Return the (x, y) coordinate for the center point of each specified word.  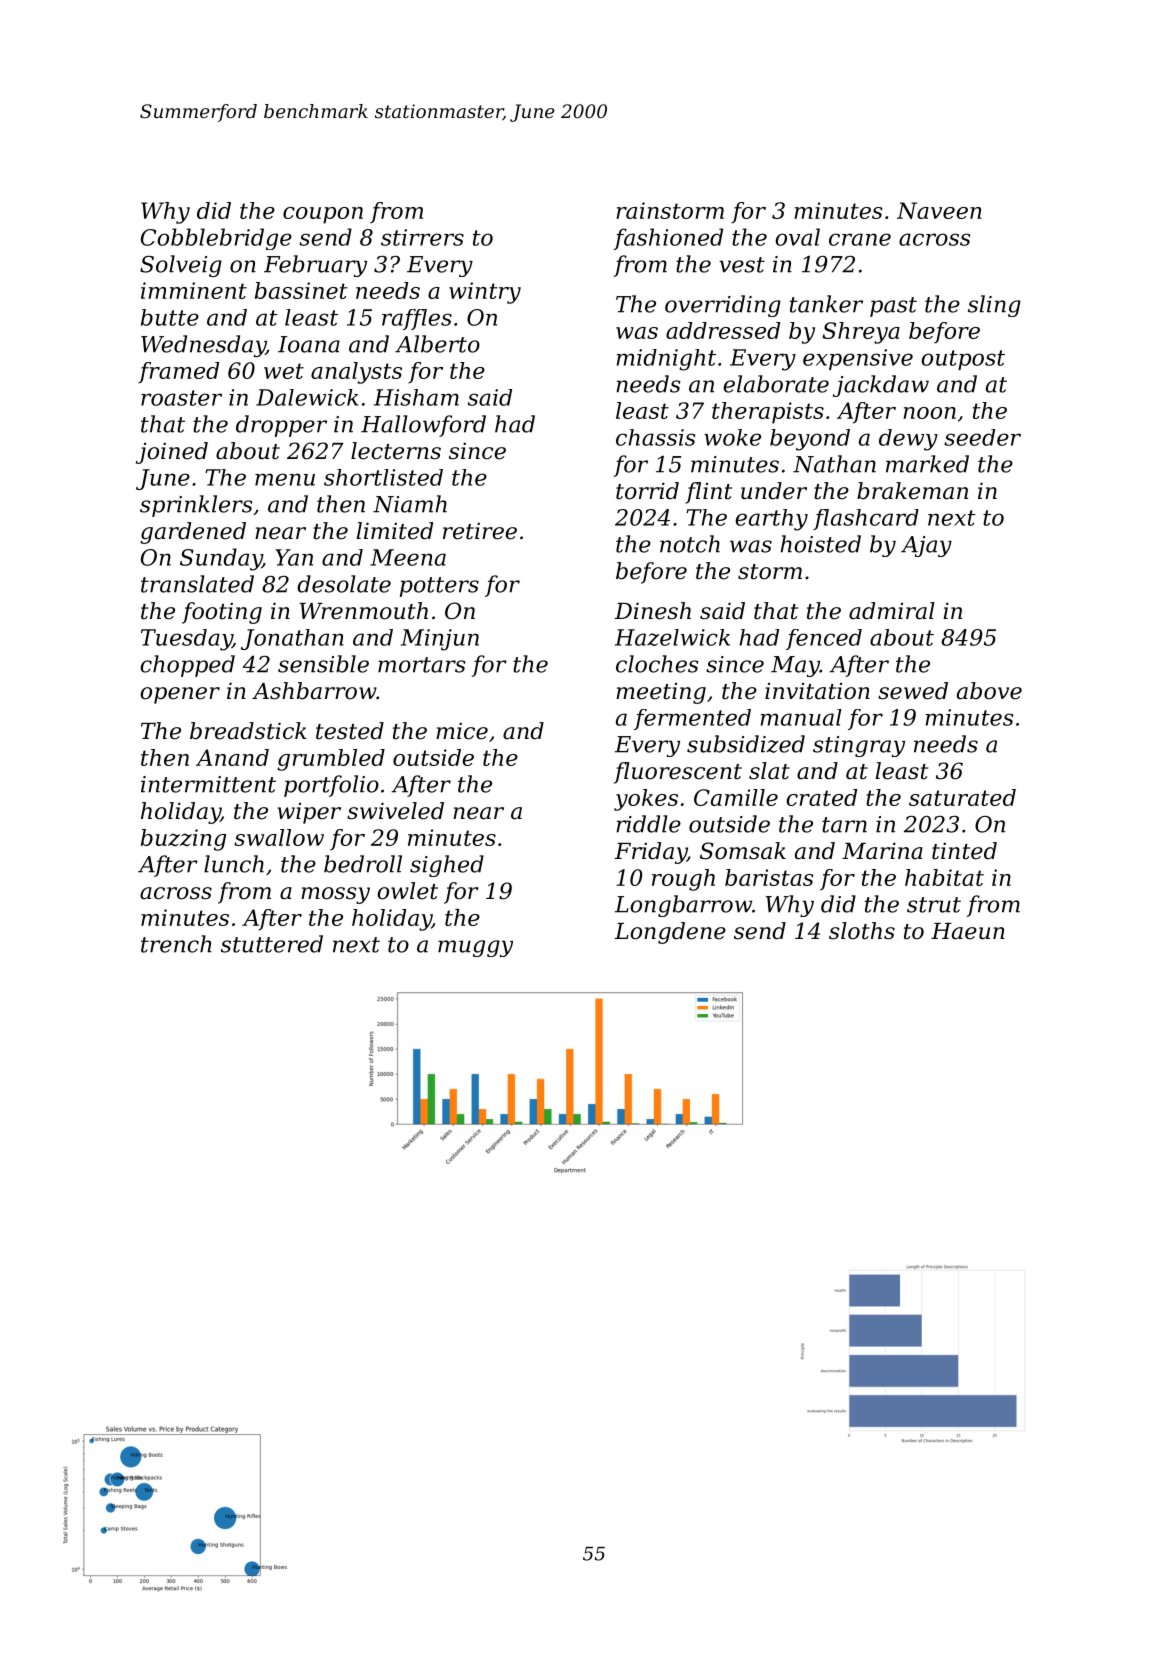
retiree (480, 531)
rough (683, 880)
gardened (193, 533)
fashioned (668, 239)
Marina (882, 851)
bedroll (363, 864)
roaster (181, 398)
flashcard (866, 519)
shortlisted (383, 477)
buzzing (183, 840)
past (893, 307)
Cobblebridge (216, 239)
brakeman (912, 491)
